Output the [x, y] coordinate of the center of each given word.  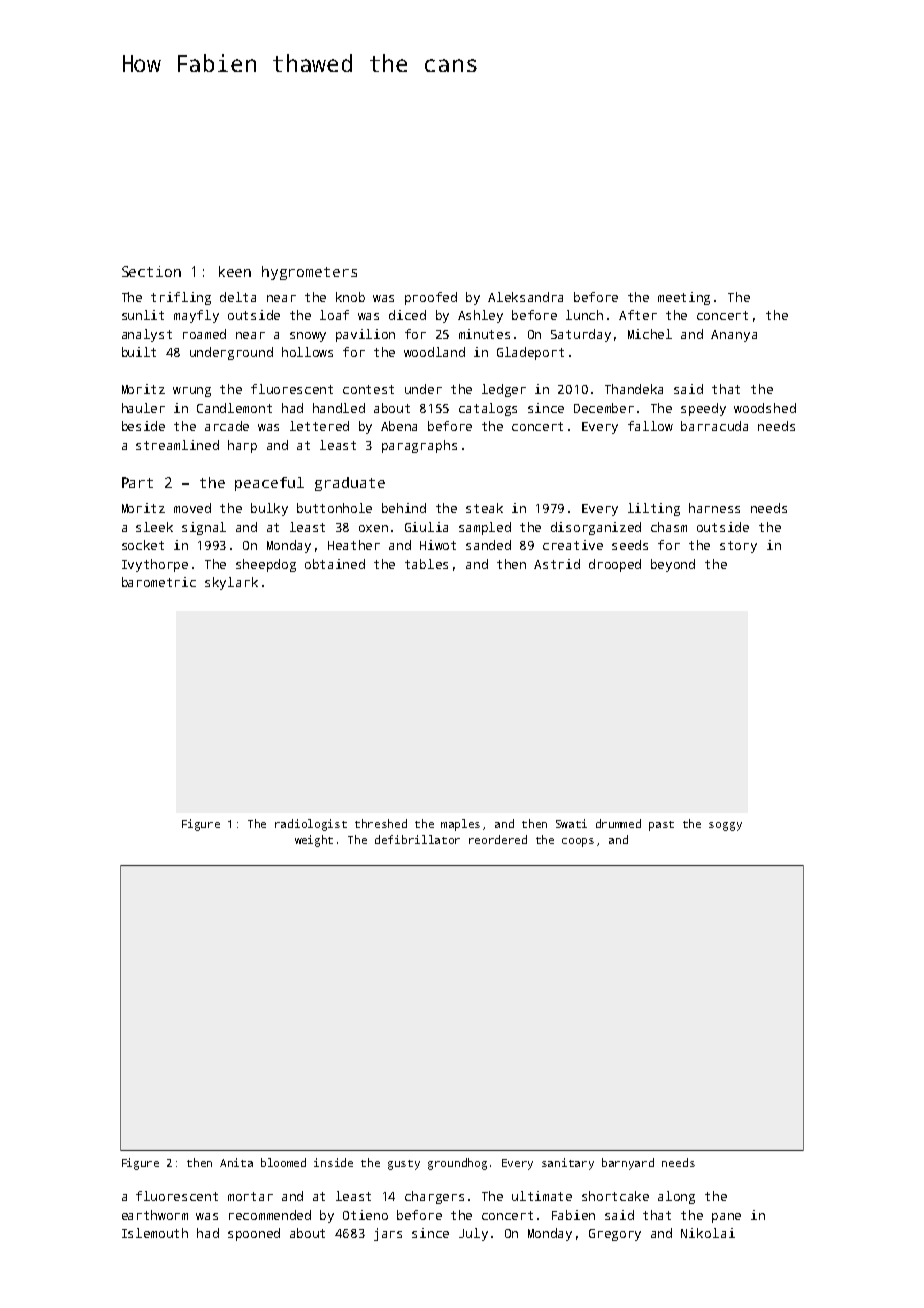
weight [314, 841]
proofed [431, 298]
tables [426, 564]
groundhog [457, 1164]
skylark [231, 583]
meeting [684, 298]
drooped [615, 565]
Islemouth [155, 1233]
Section [151, 271]
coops [578, 842]
